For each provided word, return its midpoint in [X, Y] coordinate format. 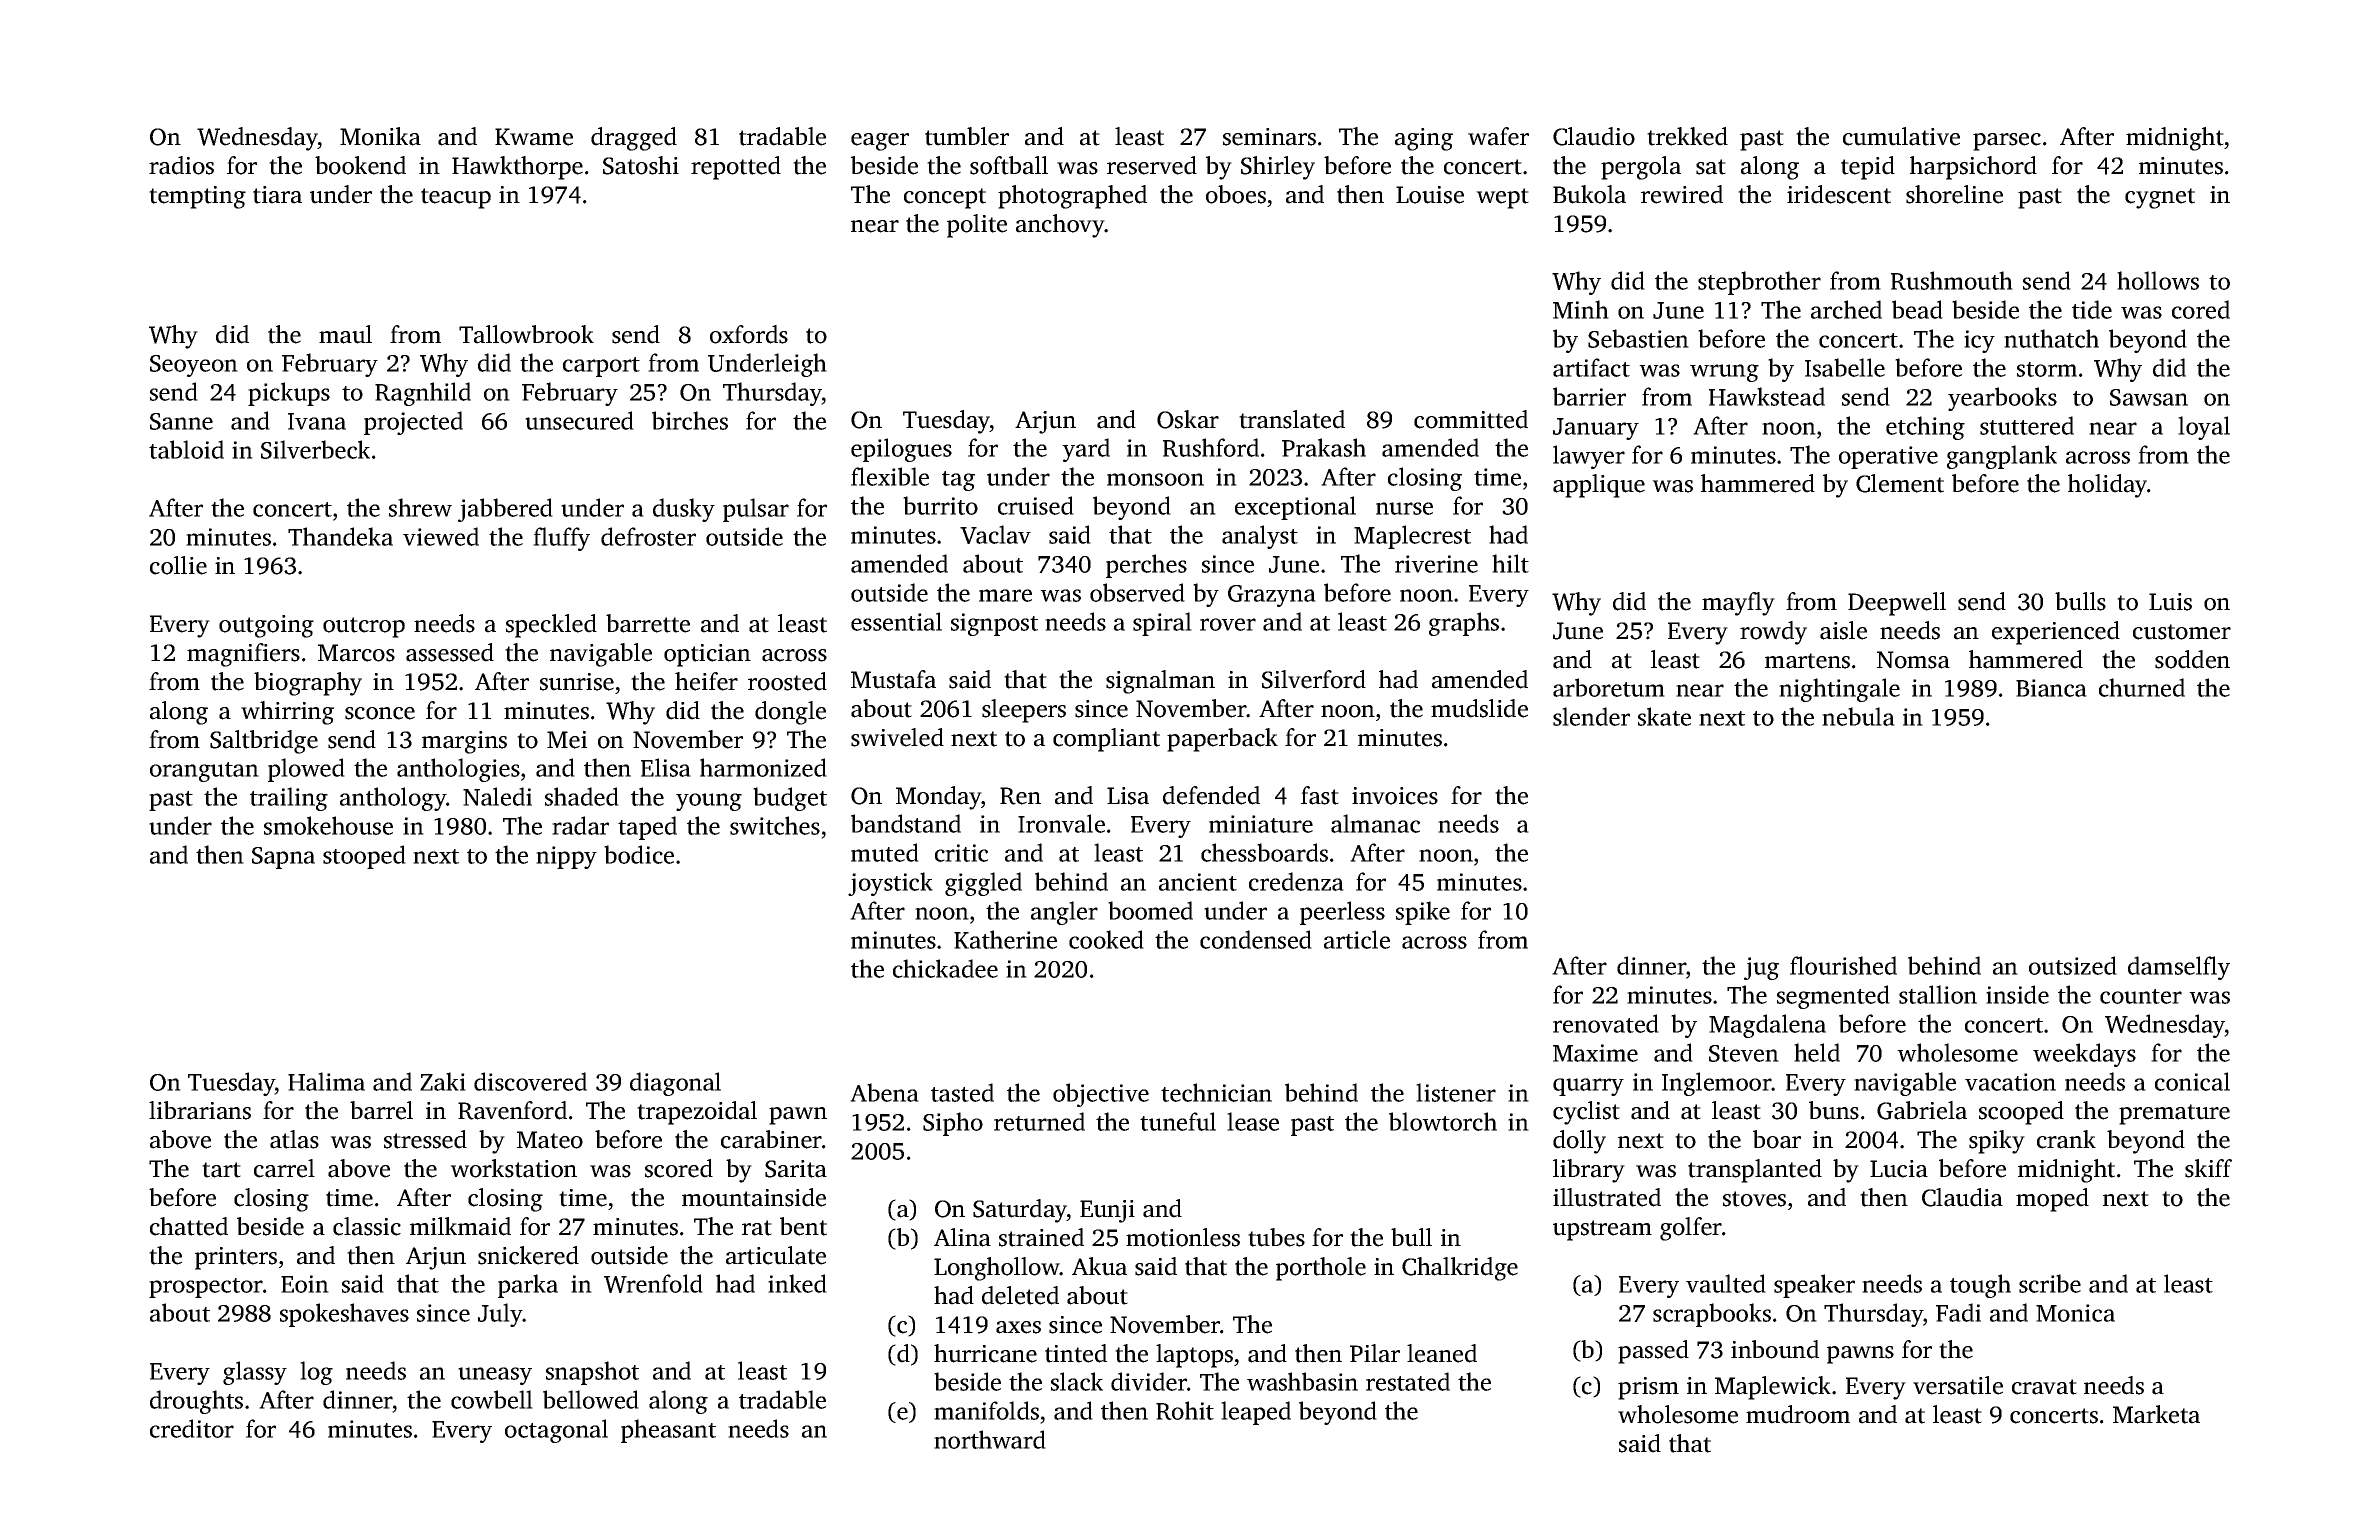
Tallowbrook [526, 334]
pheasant [668, 1431]
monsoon [1155, 479]
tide [2092, 309]
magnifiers [243, 655]
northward [990, 1439]
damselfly [2179, 968]
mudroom [1798, 1414]
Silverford [1314, 679]
